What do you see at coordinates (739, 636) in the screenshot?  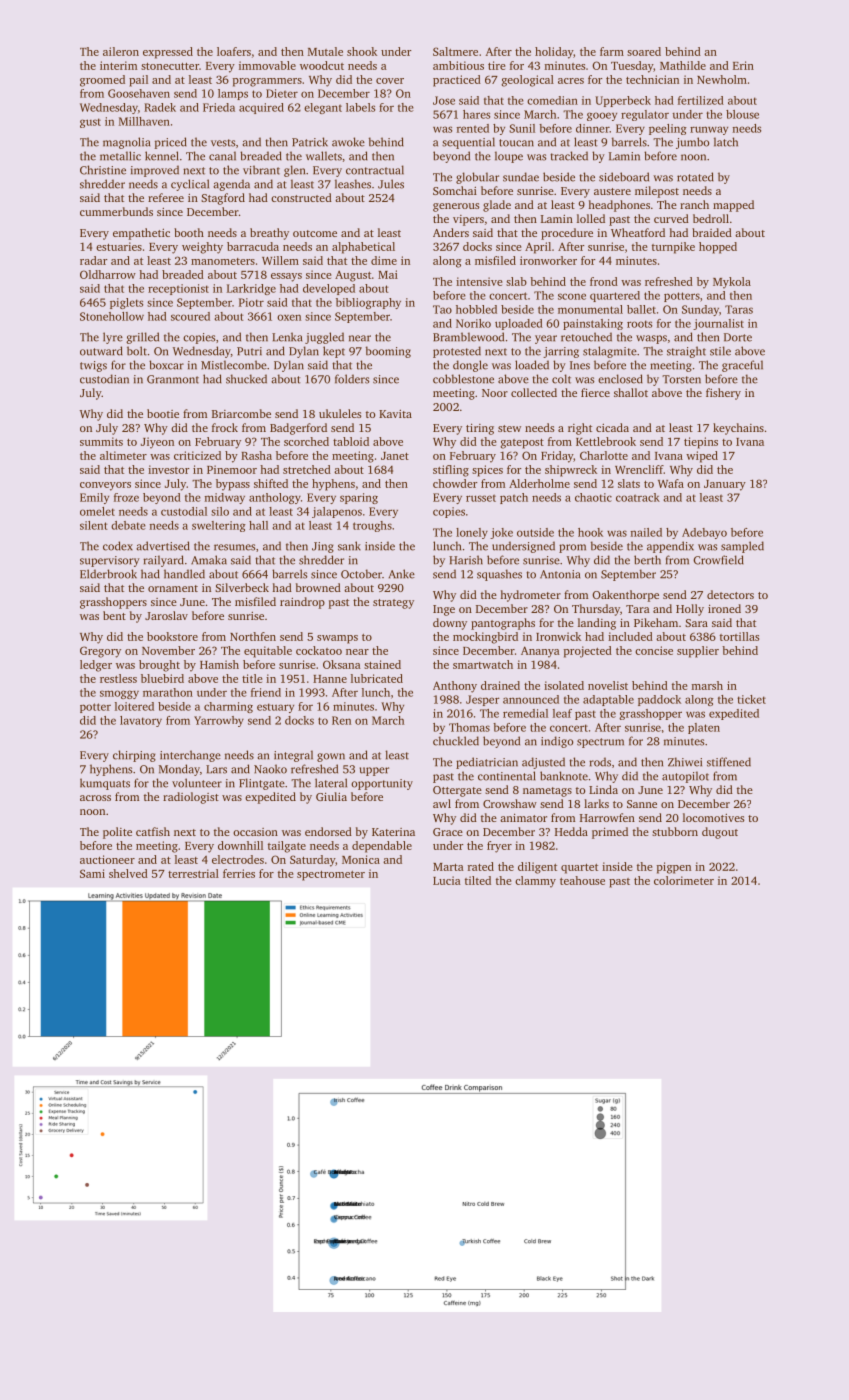 I see `tortillas` at bounding box center [739, 636].
